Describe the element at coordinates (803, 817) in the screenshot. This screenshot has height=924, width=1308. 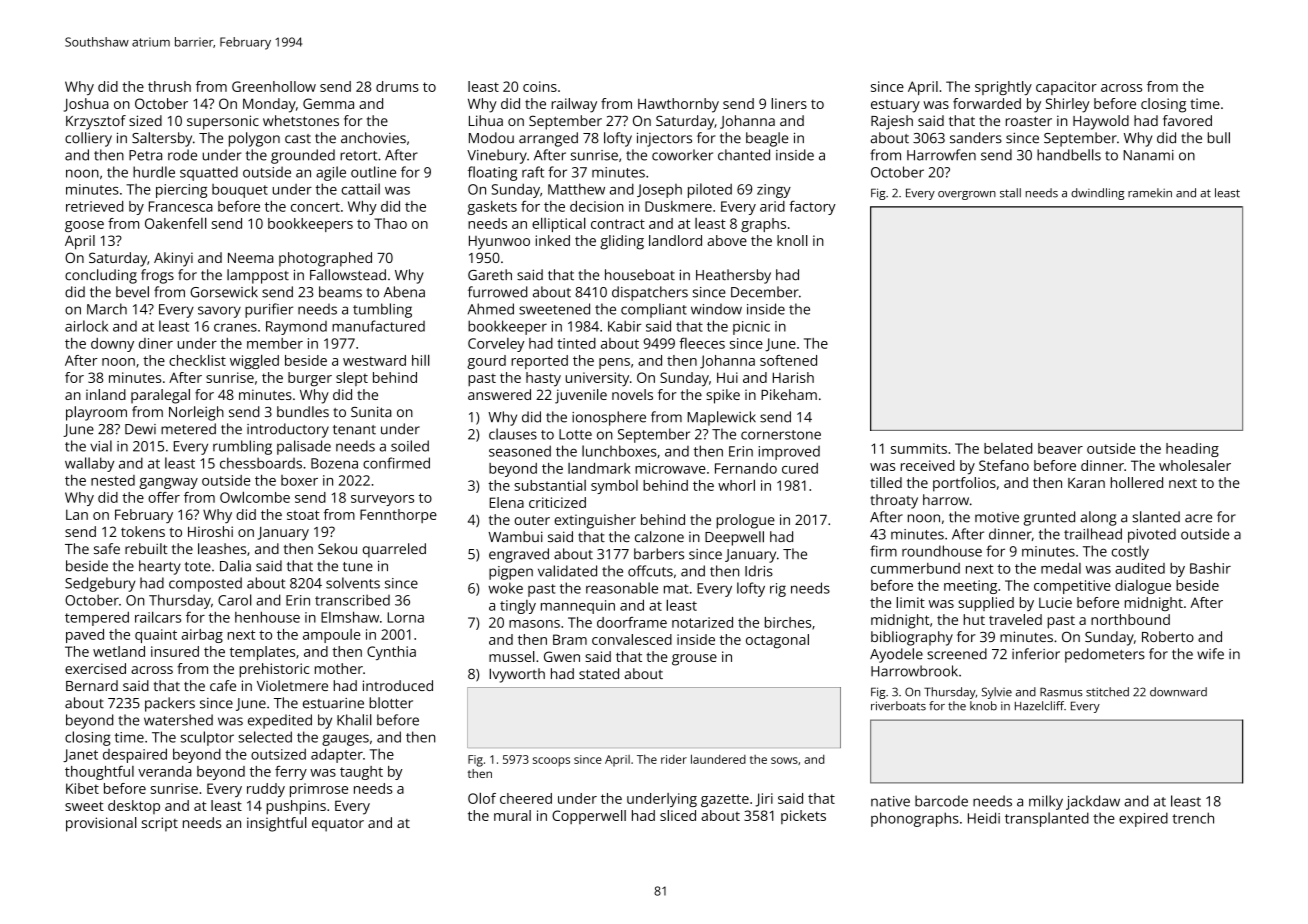
I see `pickets` at that location.
